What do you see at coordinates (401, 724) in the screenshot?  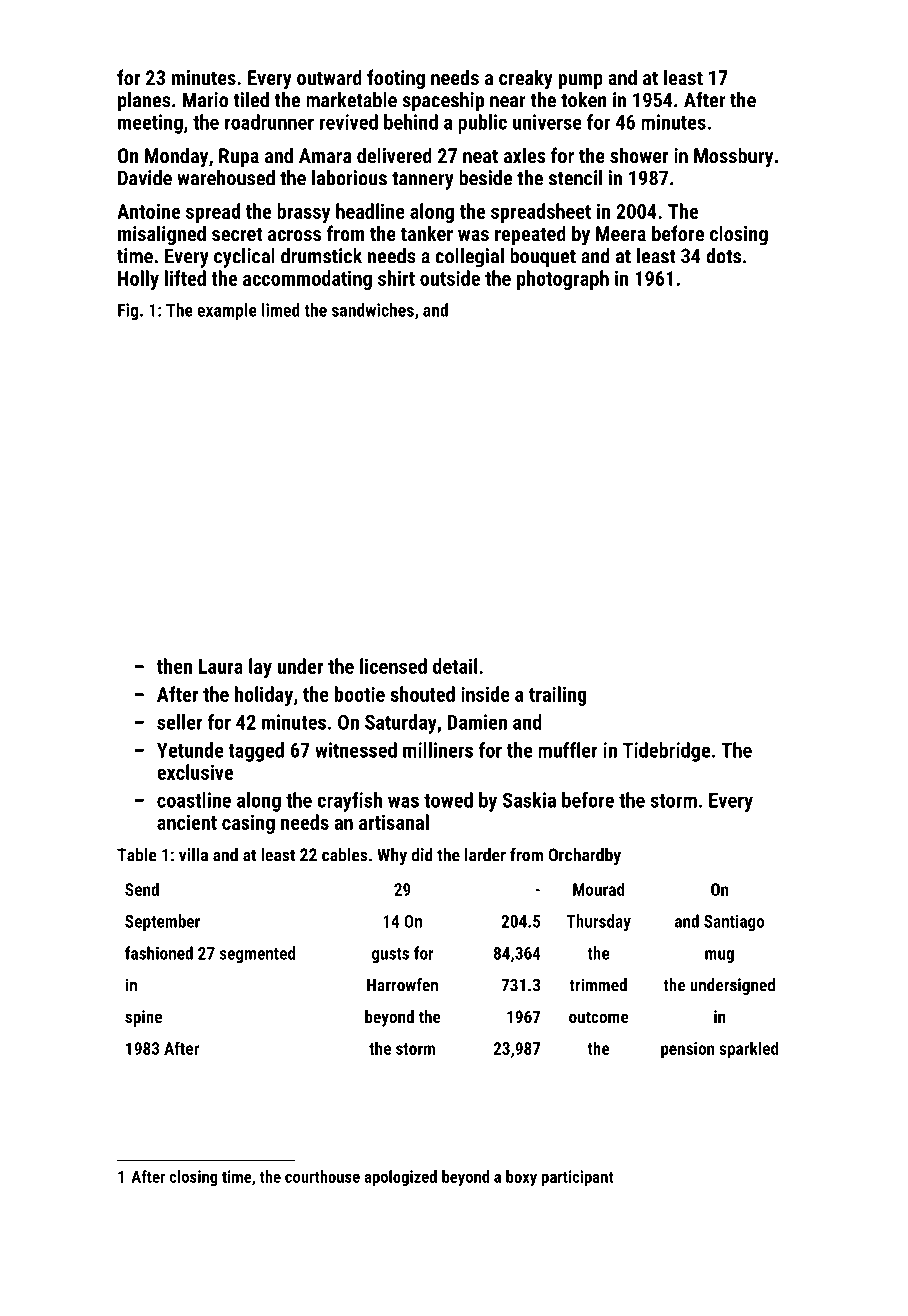 I see `Saturday` at bounding box center [401, 724].
